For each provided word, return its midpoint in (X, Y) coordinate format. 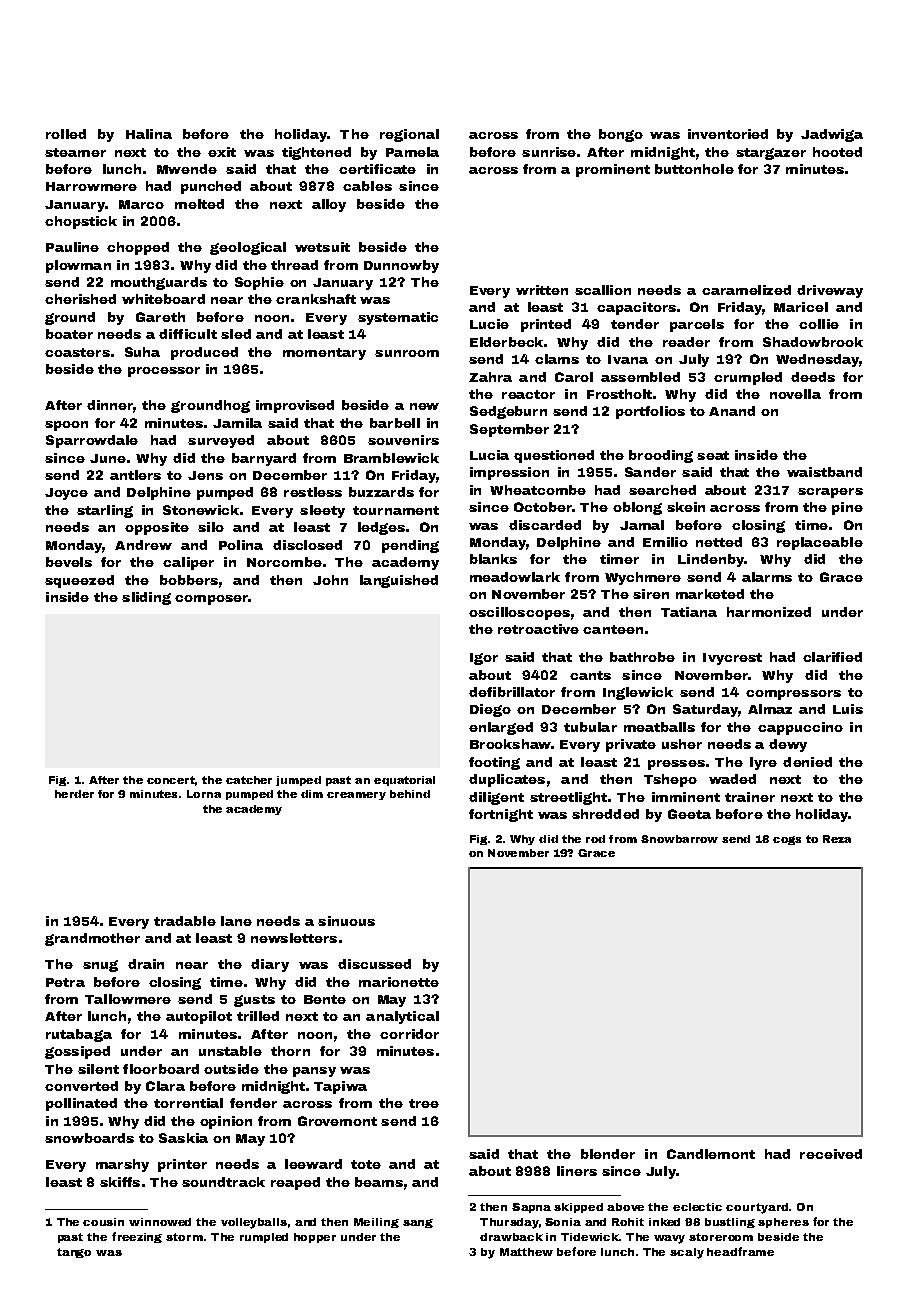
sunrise (549, 152)
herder (74, 794)
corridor (409, 1034)
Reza (837, 839)
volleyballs (254, 1223)
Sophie (259, 283)
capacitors (636, 308)
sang (418, 1223)
